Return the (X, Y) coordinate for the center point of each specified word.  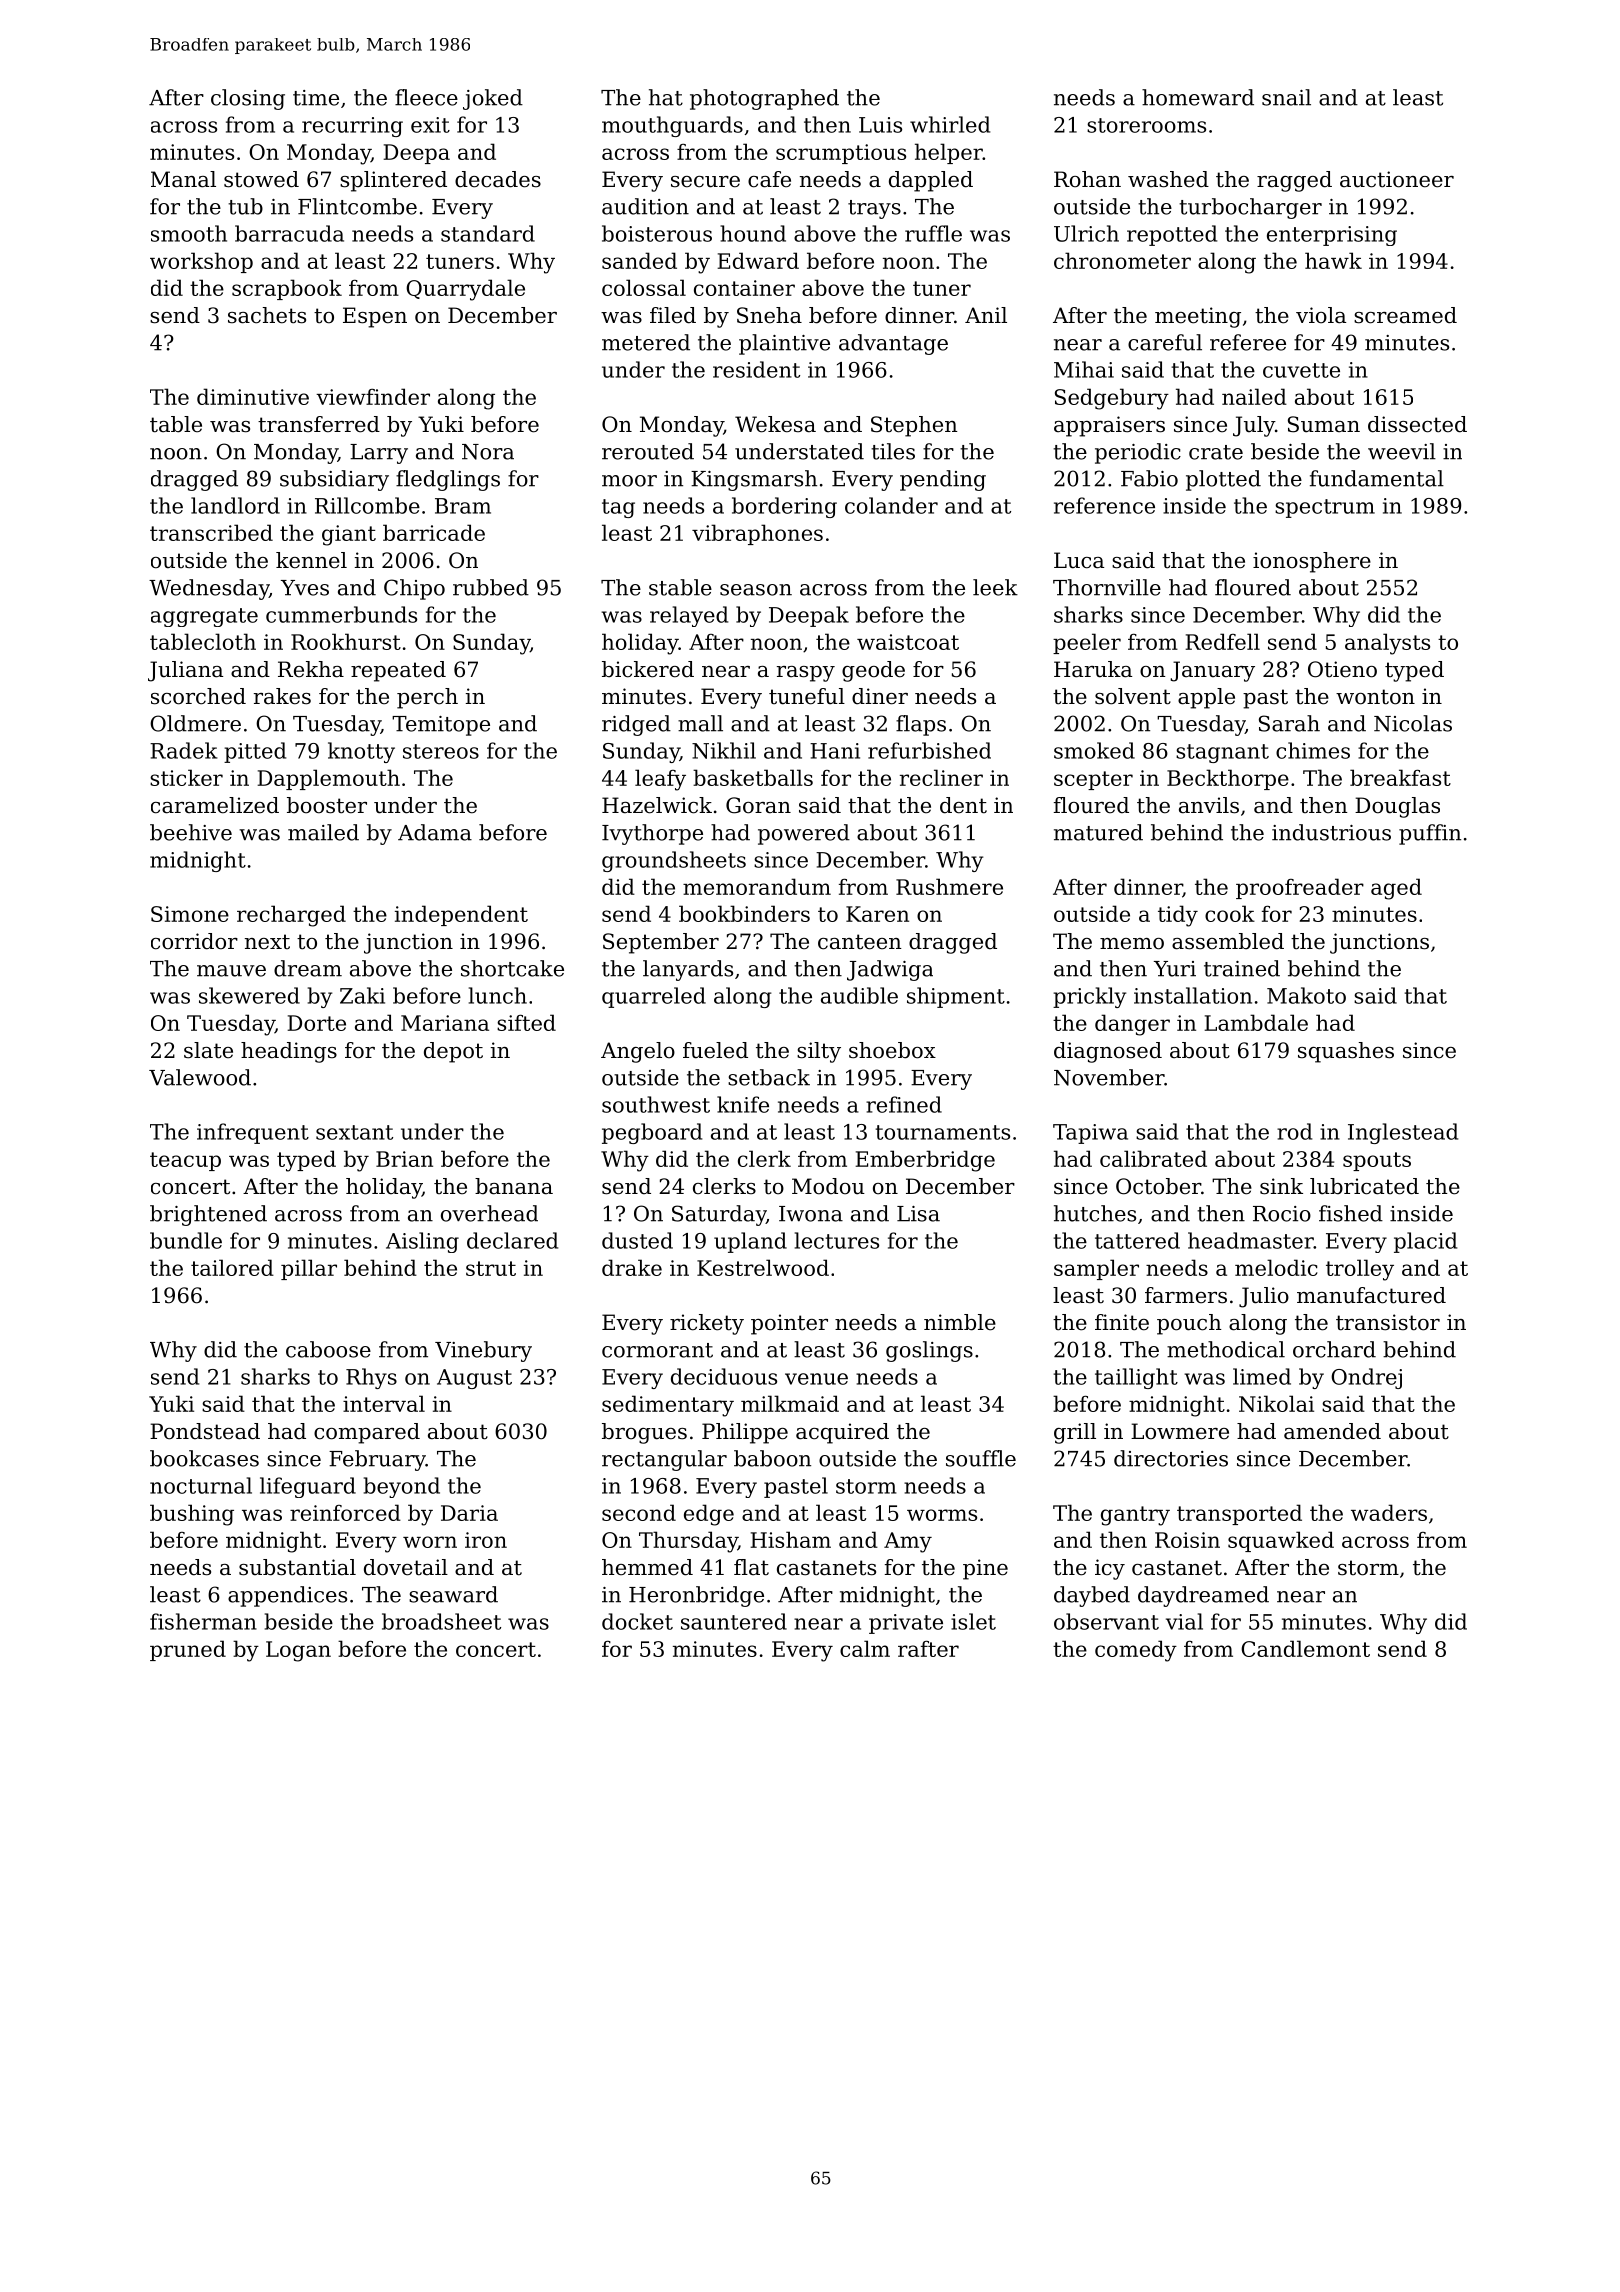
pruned (188, 1650)
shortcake (512, 968)
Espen (375, 317)
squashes (1346, 1052)
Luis (880, 125)
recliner (941, 777)
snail (1286, 97)
